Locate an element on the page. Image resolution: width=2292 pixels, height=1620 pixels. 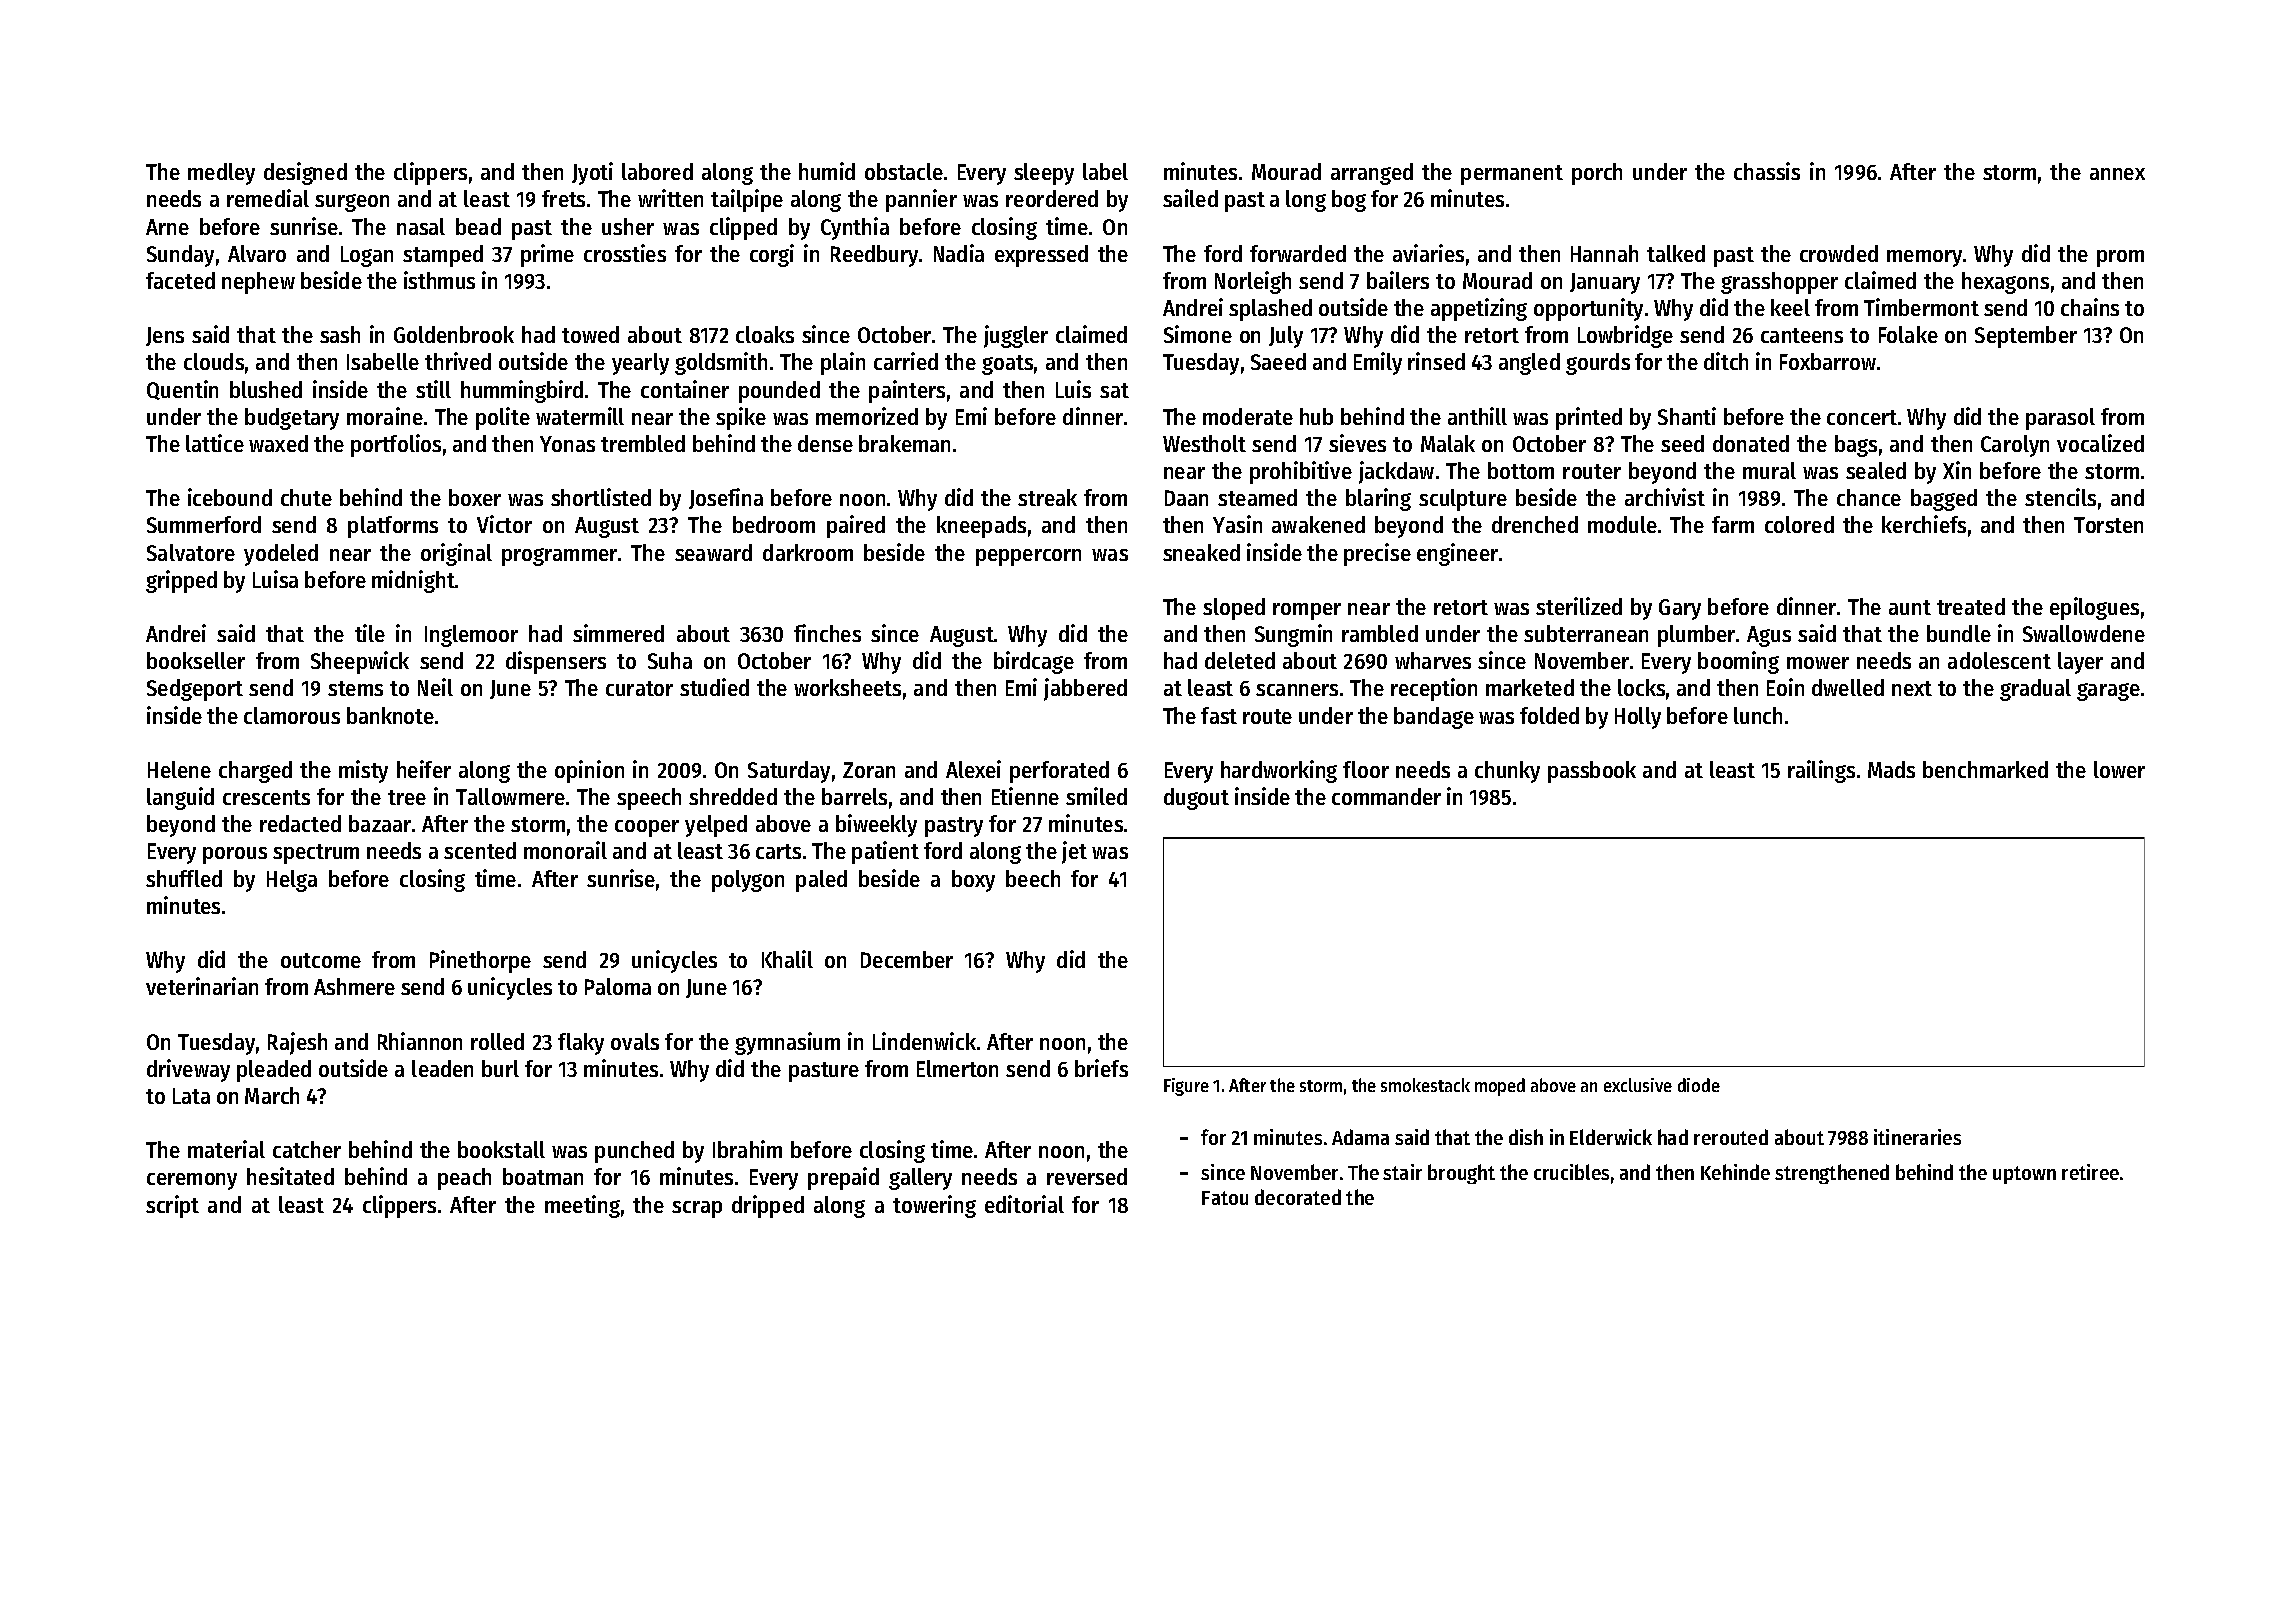
Nadia is located at coordinates (959, 253).
